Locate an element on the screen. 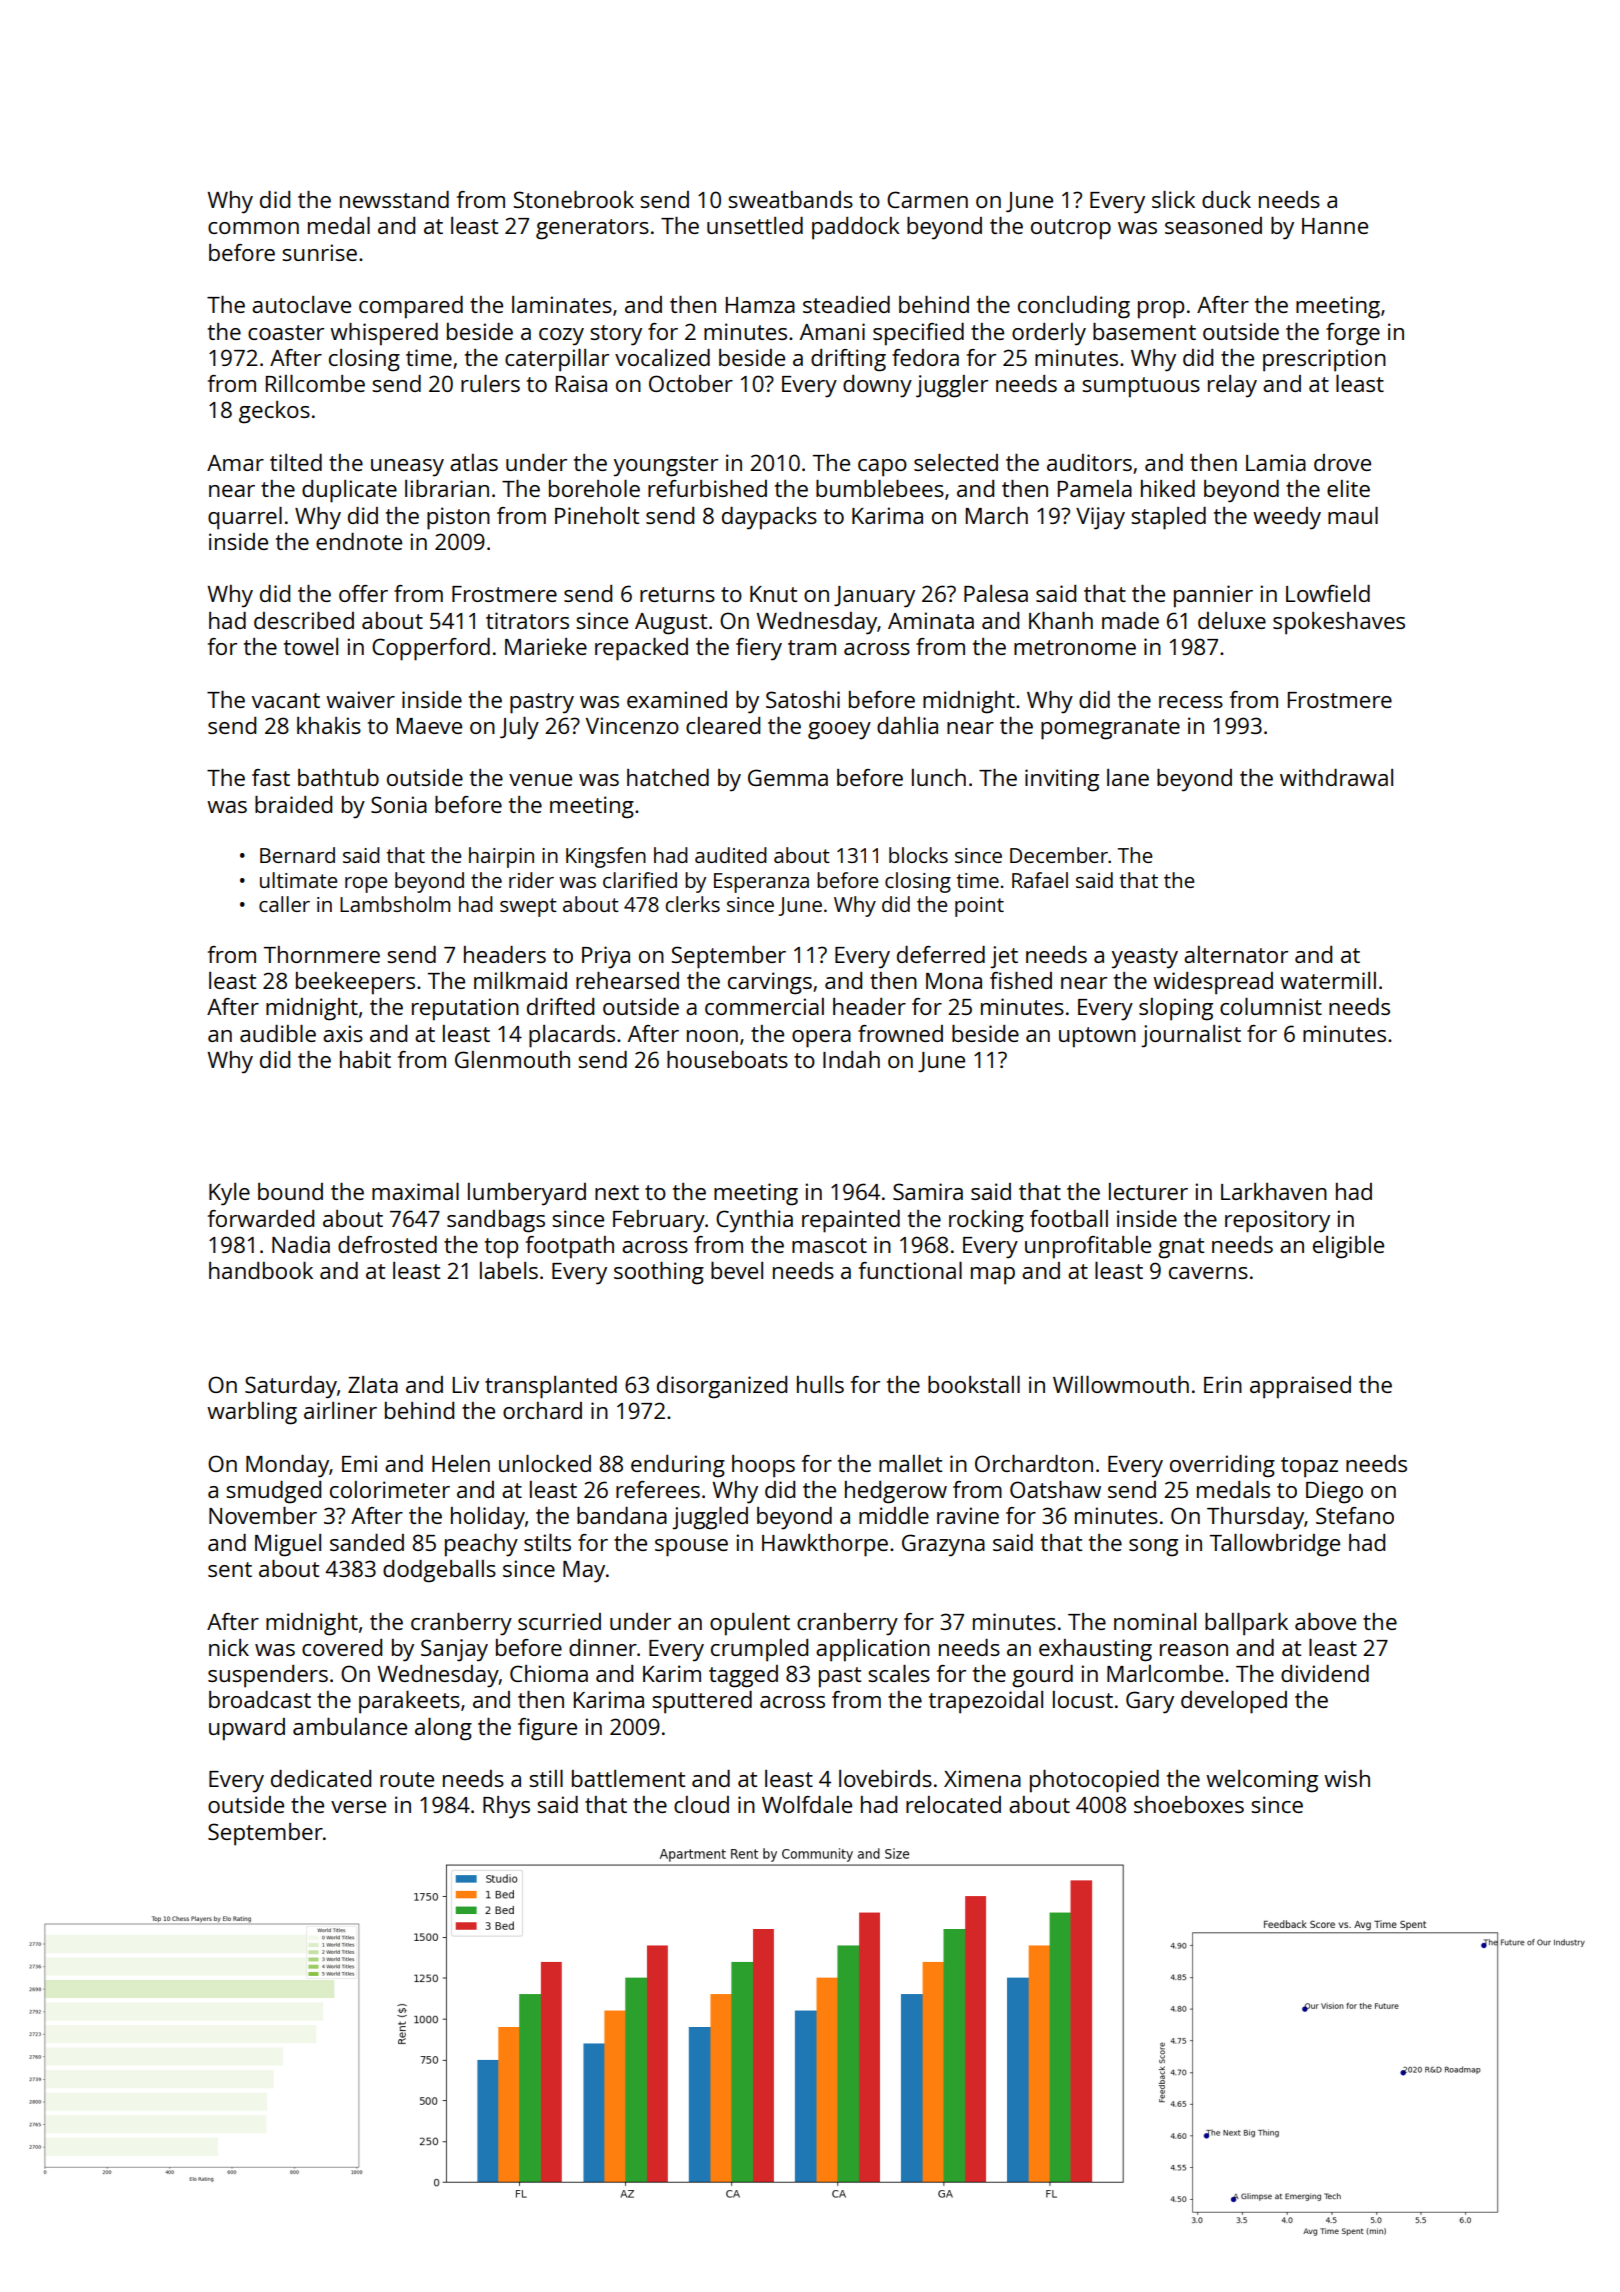 The width and height of the screenshot is (1620, 2292). slick is located at coordinates (1173, 199).
